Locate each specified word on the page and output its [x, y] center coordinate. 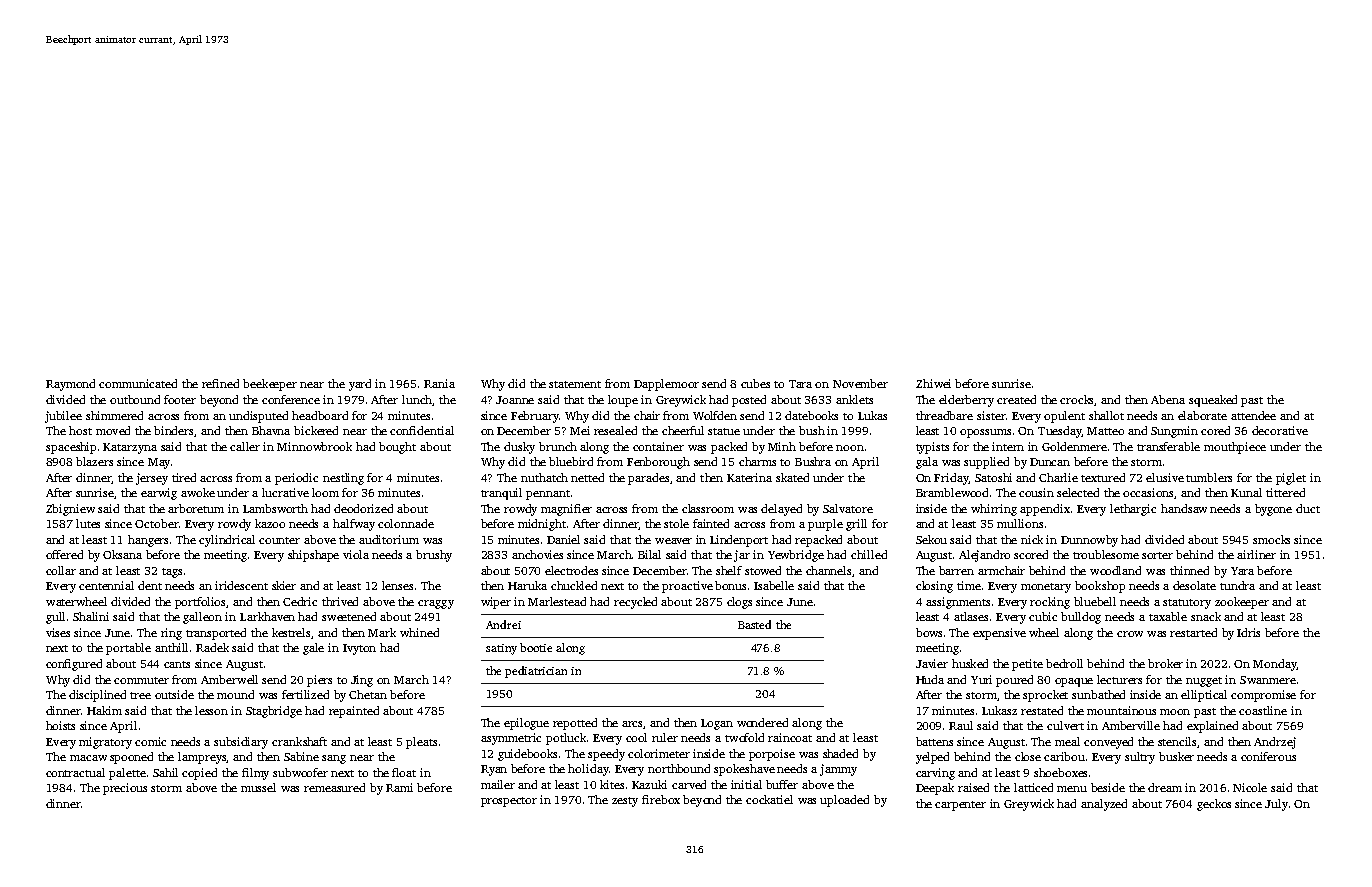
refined [220, 383]
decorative [1280, 430]
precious [125, 789]
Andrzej [1275, 743]
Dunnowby [1089, 541]
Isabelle [774, 585]
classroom [708, 508]
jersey [152, 479]
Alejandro [984, 556]
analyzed [1104, 805]
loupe [623, 401]
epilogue [526, 724]
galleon [202, 618]
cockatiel [769, 799]
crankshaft [299, 741]
